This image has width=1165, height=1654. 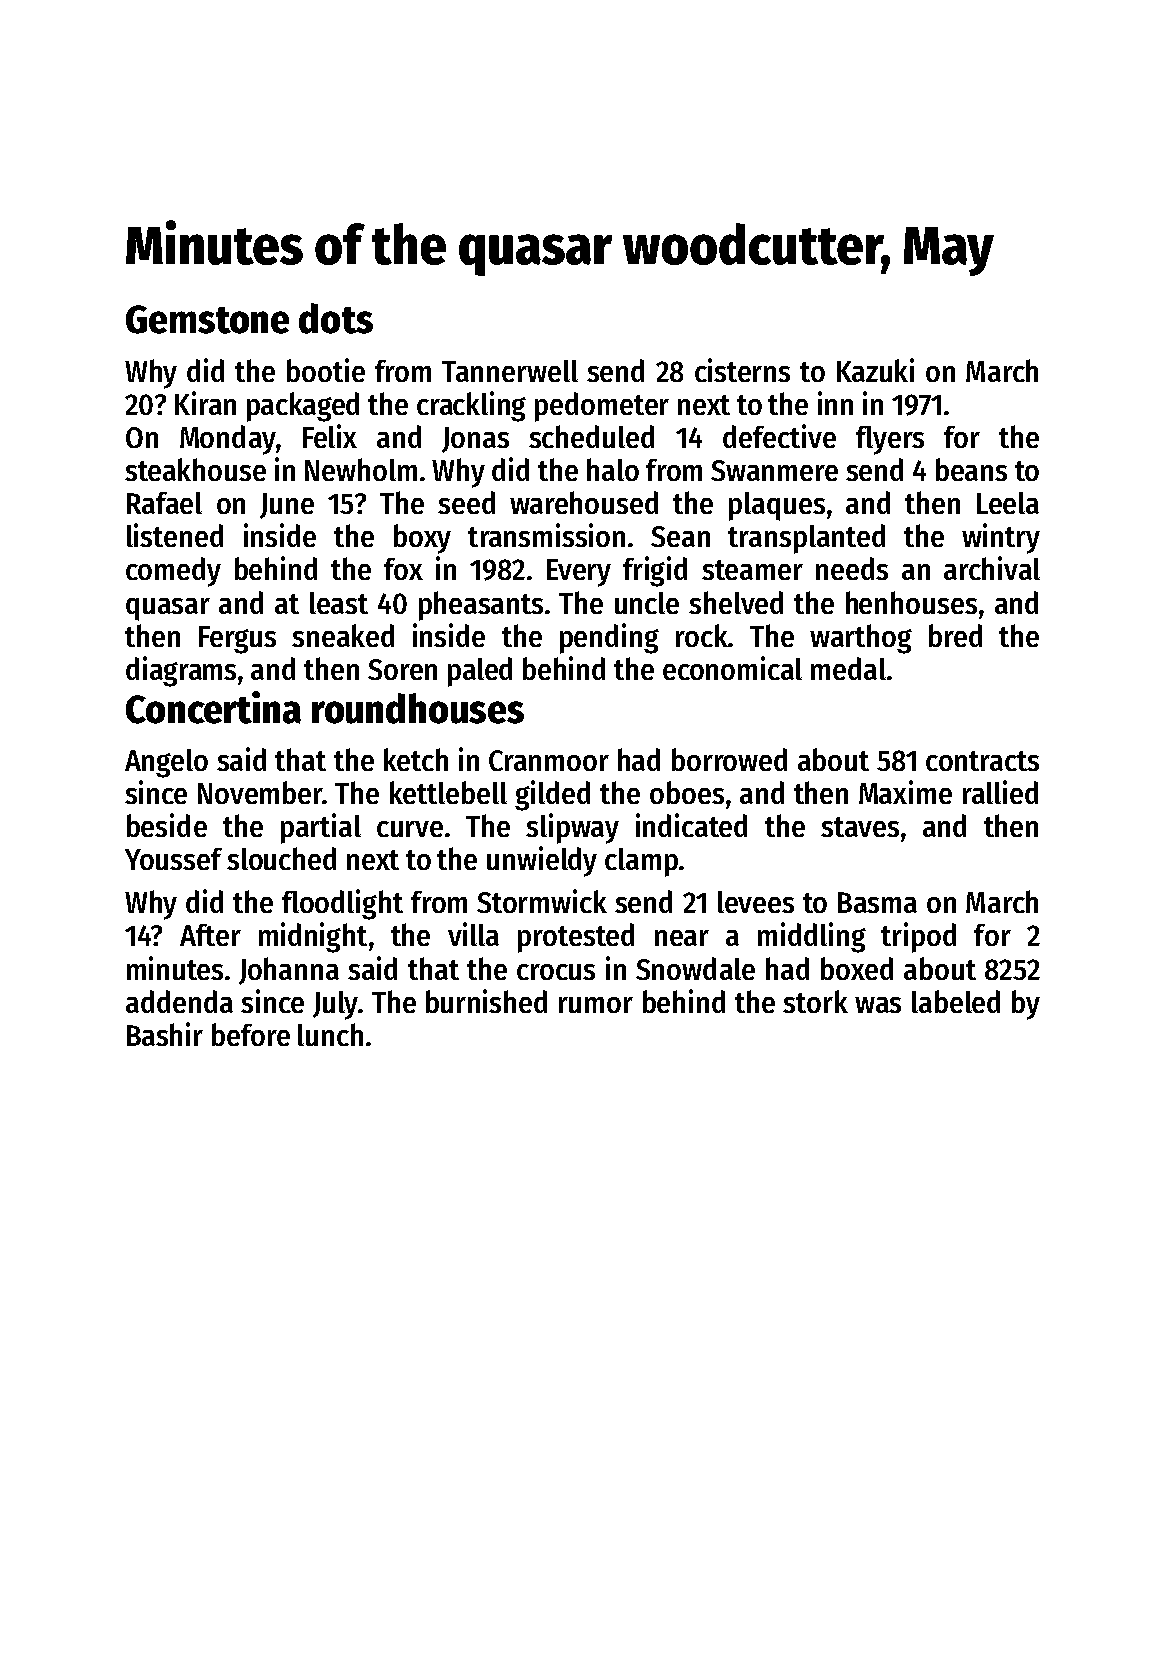 What do you see at coordinates (179, 1001) in the image?
I see `addenda` at bounding box center [179, 1001].
